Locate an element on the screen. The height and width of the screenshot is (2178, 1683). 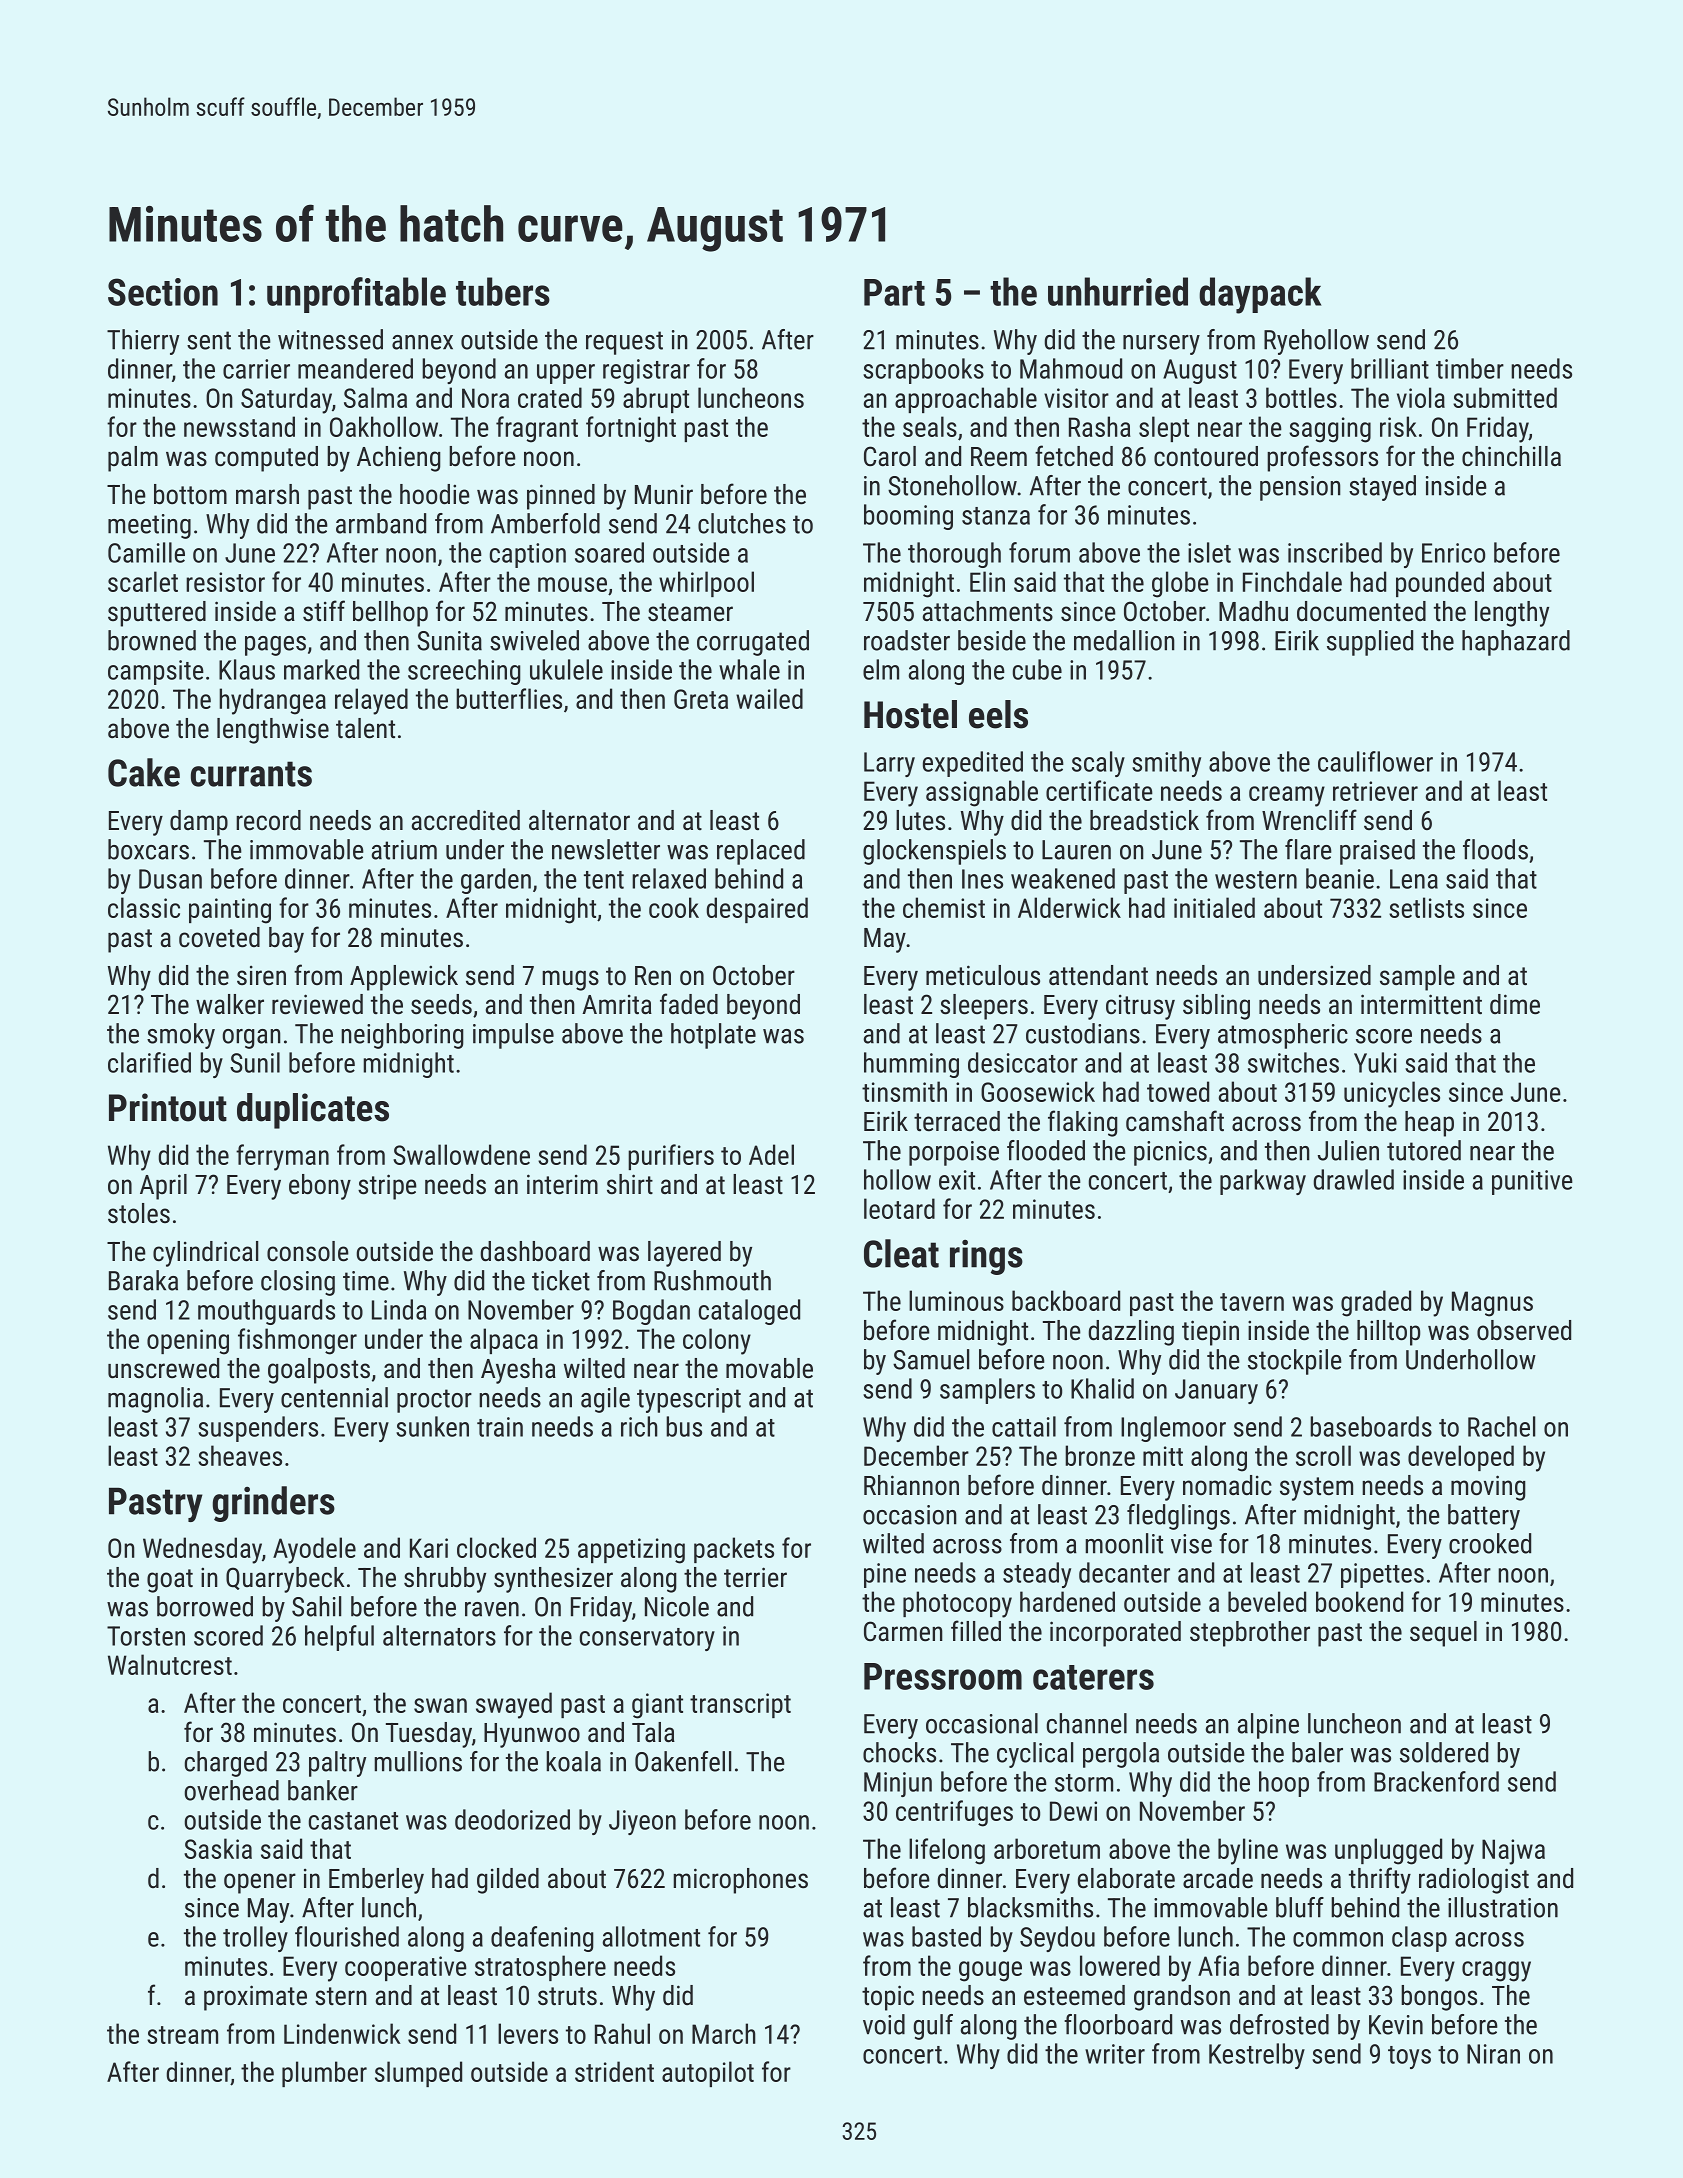
nursery is located at coordinates (1161, 345).
